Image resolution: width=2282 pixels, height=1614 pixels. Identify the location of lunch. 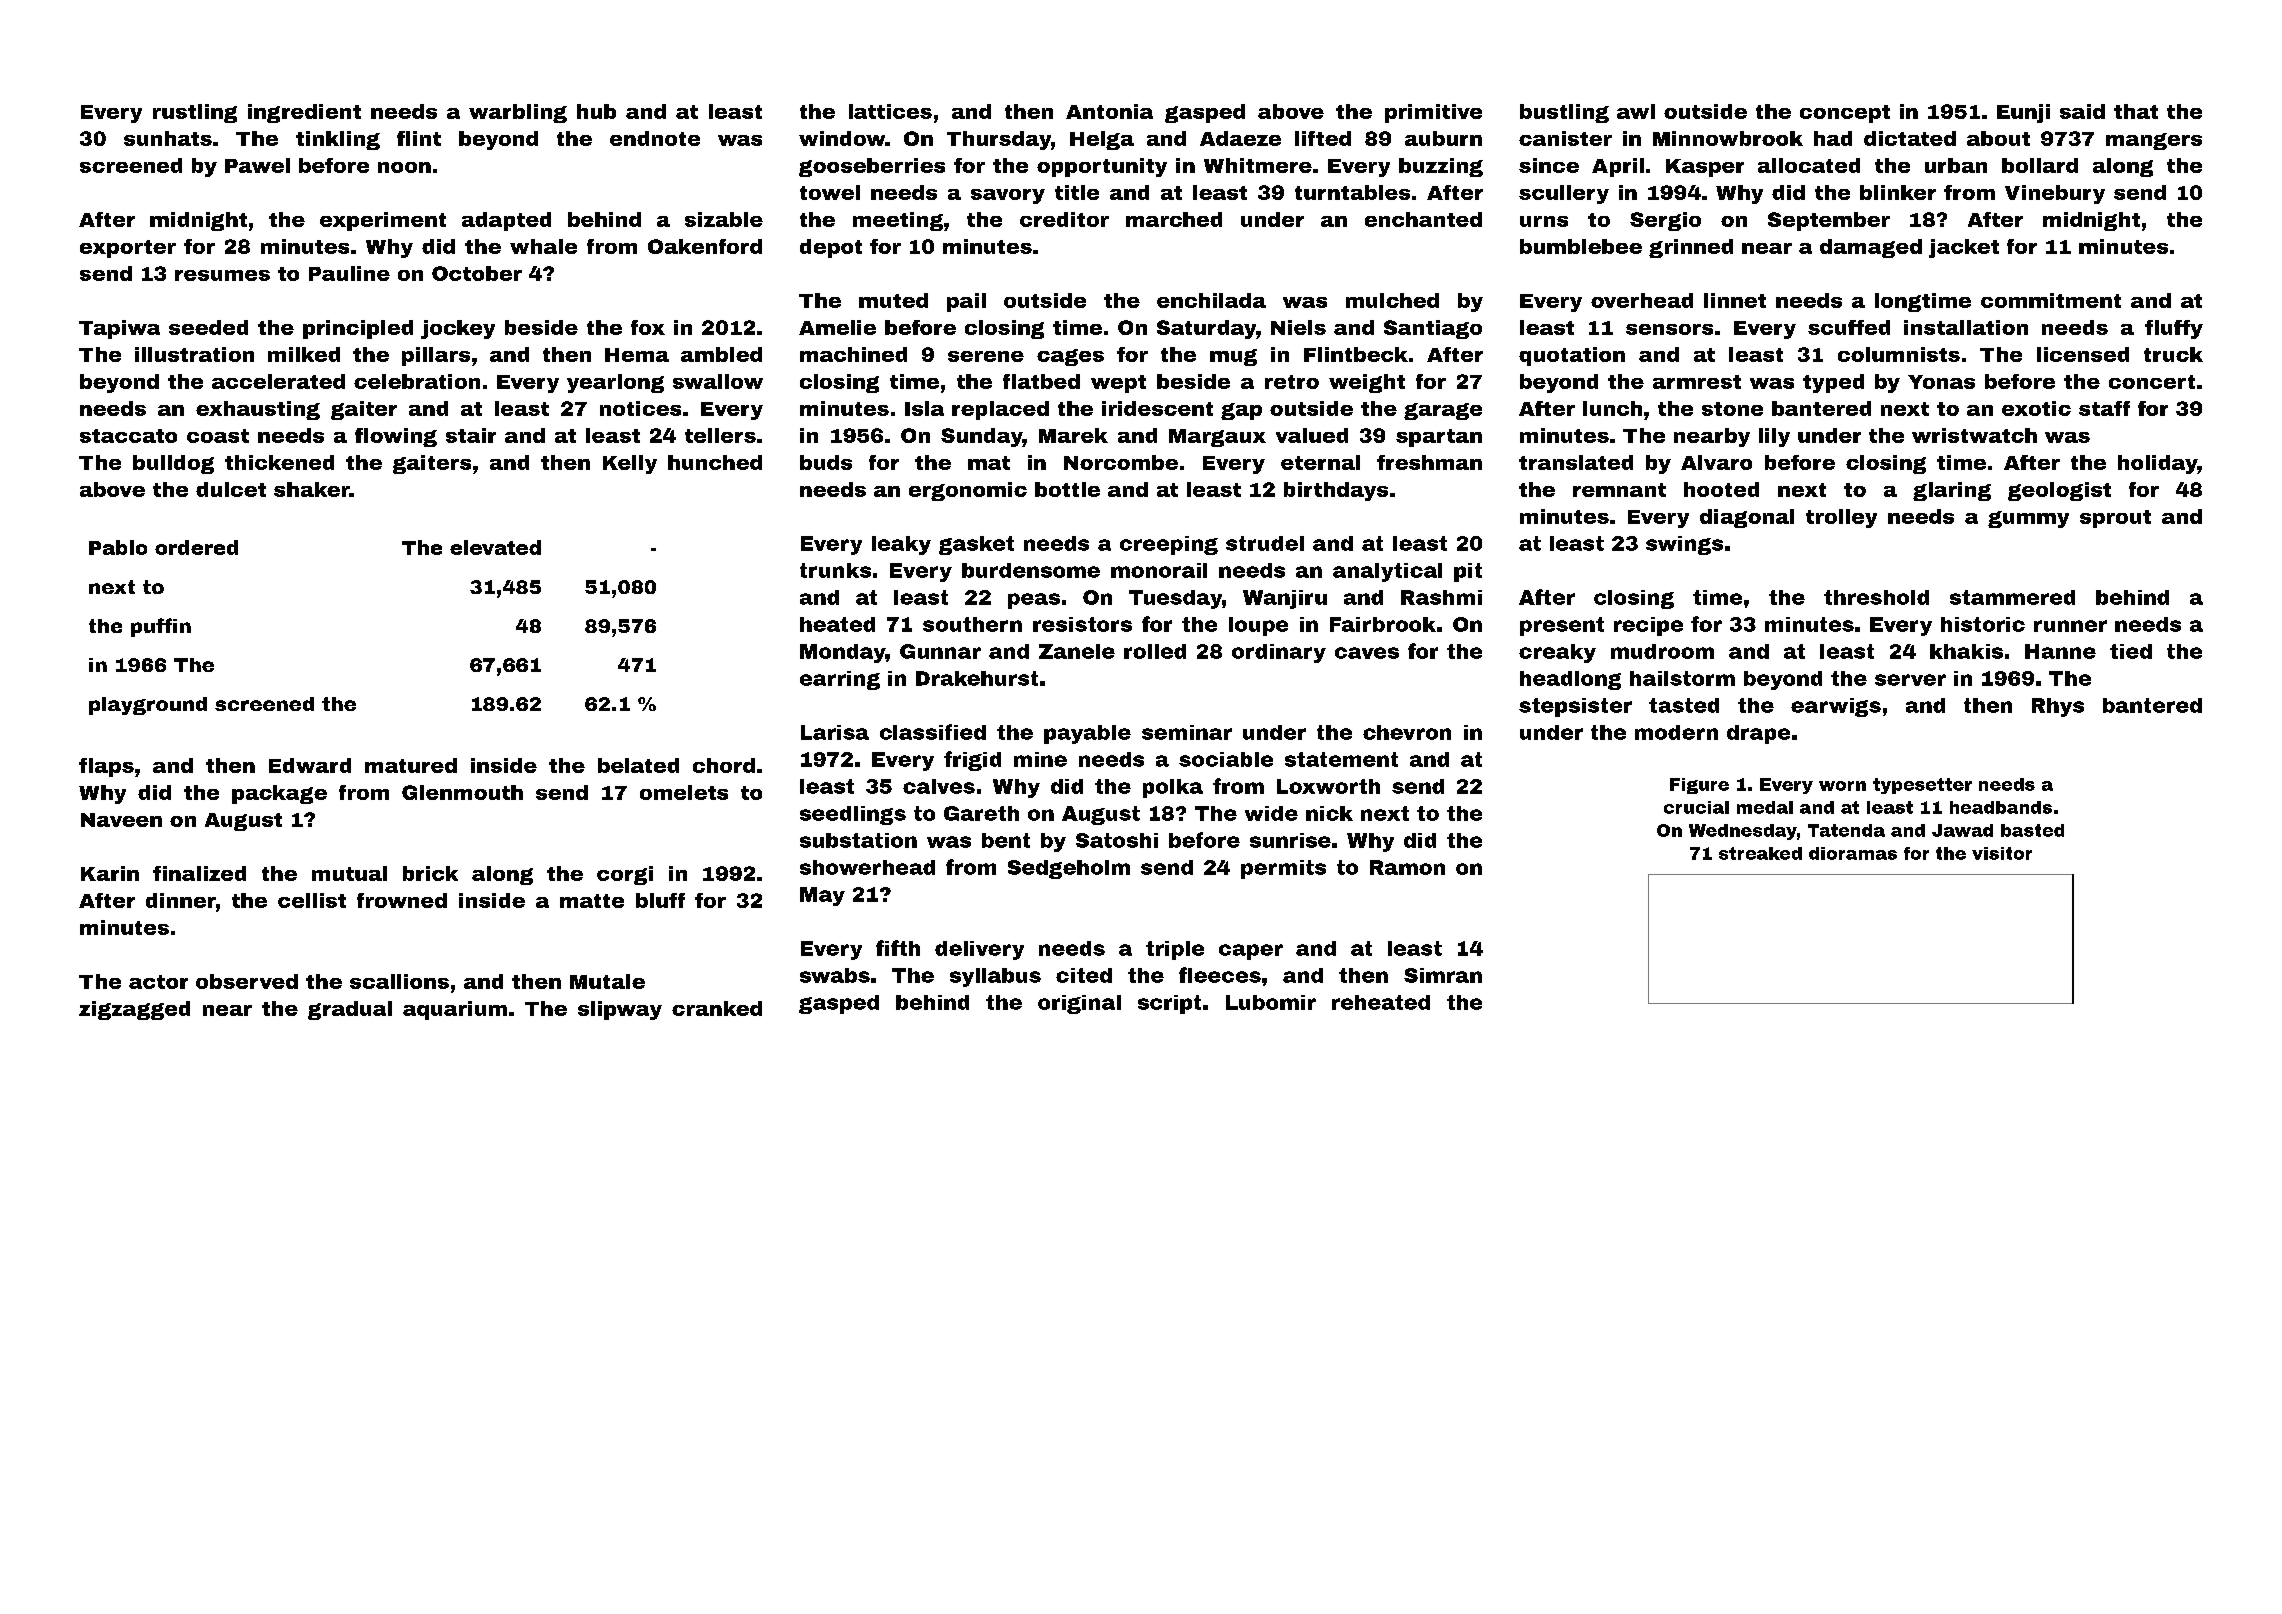
(1612, 408).
